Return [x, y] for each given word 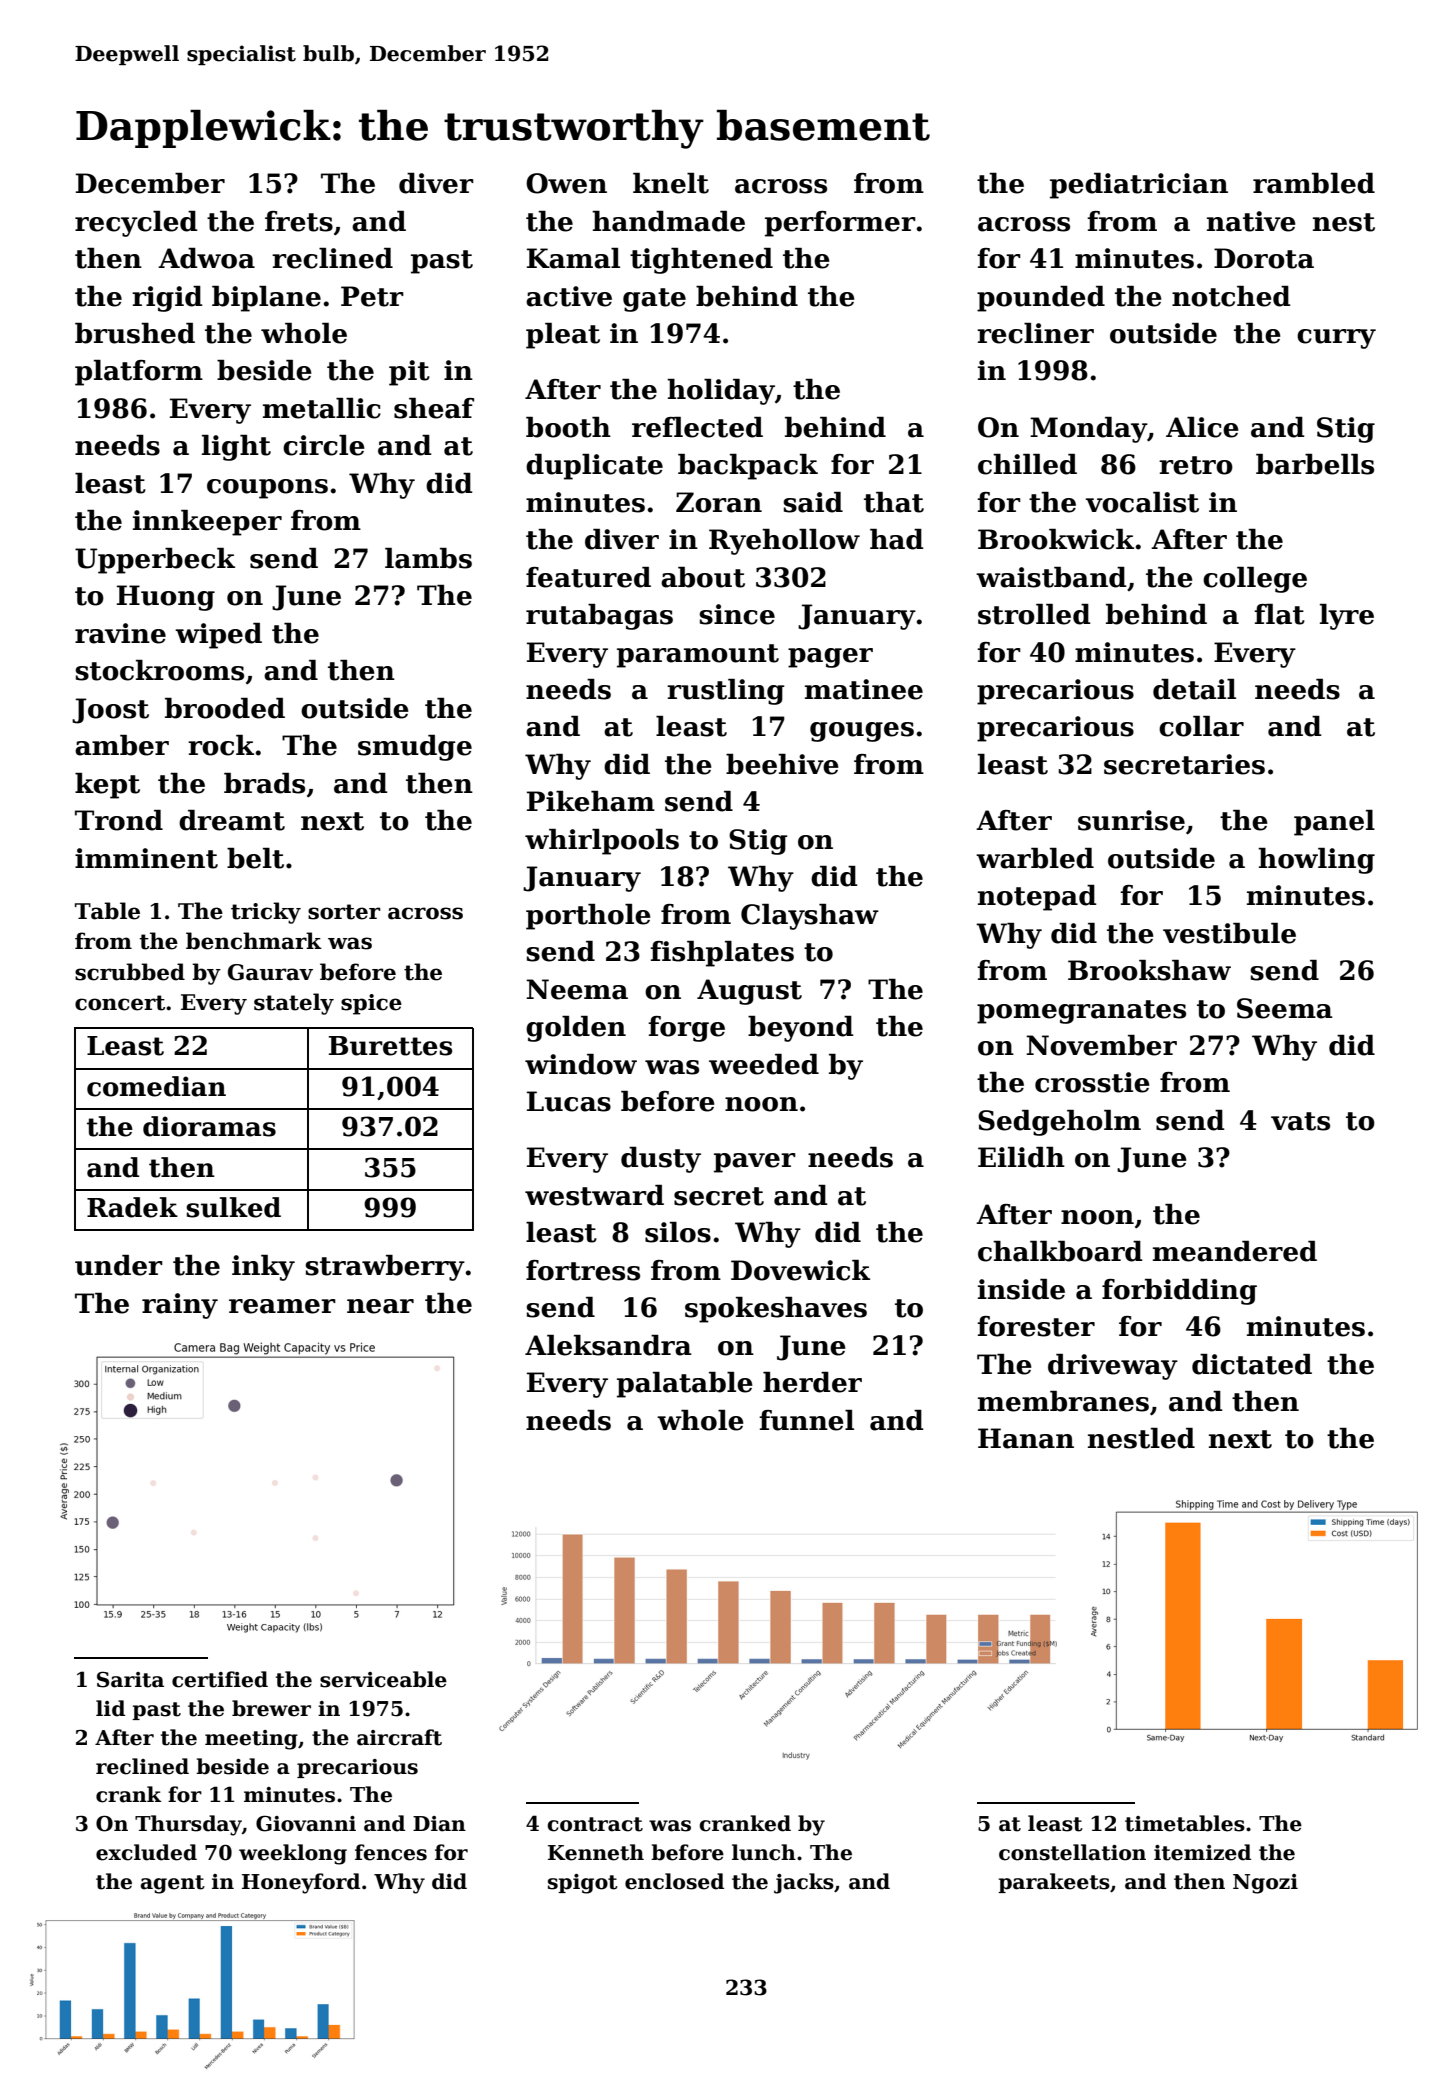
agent [173, 1884]
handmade [668, 221]
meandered [1235, 1251]
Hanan [1026, 1438]
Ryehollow [784, 542]
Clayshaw [810, 917]
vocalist [1142, 502]
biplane [266, 299]
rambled [1314, 183]
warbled [1035, 858]
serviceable [383, 1679]
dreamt [232, 820]
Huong [166, 598]
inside [1021, 1289]
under [119, 1265]
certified [220, 1679]
